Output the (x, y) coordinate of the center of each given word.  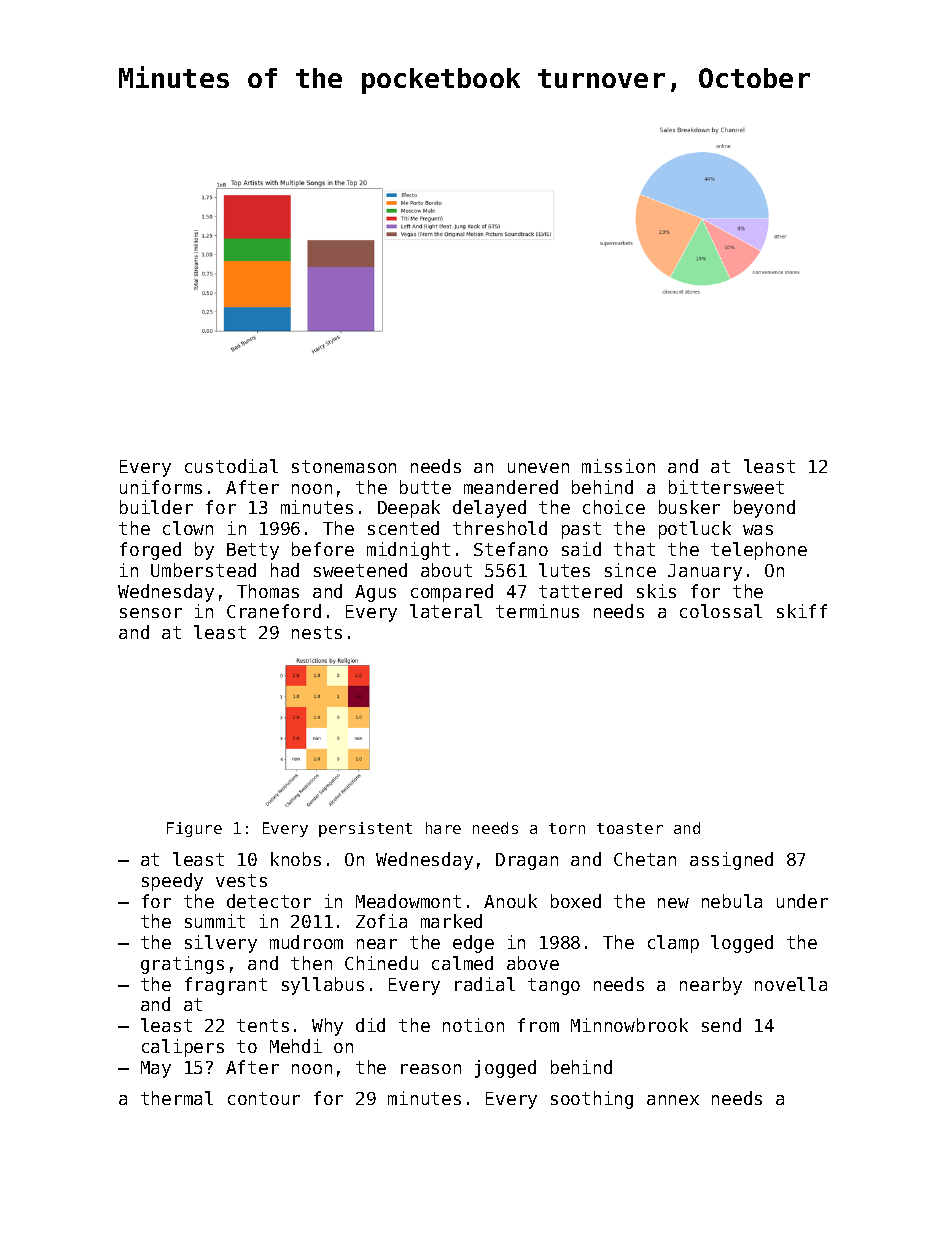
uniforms (161, 487)
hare (443, 828)
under (802, 901)
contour (264, 1098)
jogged (505, 1069)
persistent (365, 829)
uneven (538, 468)
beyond (764, 509)
